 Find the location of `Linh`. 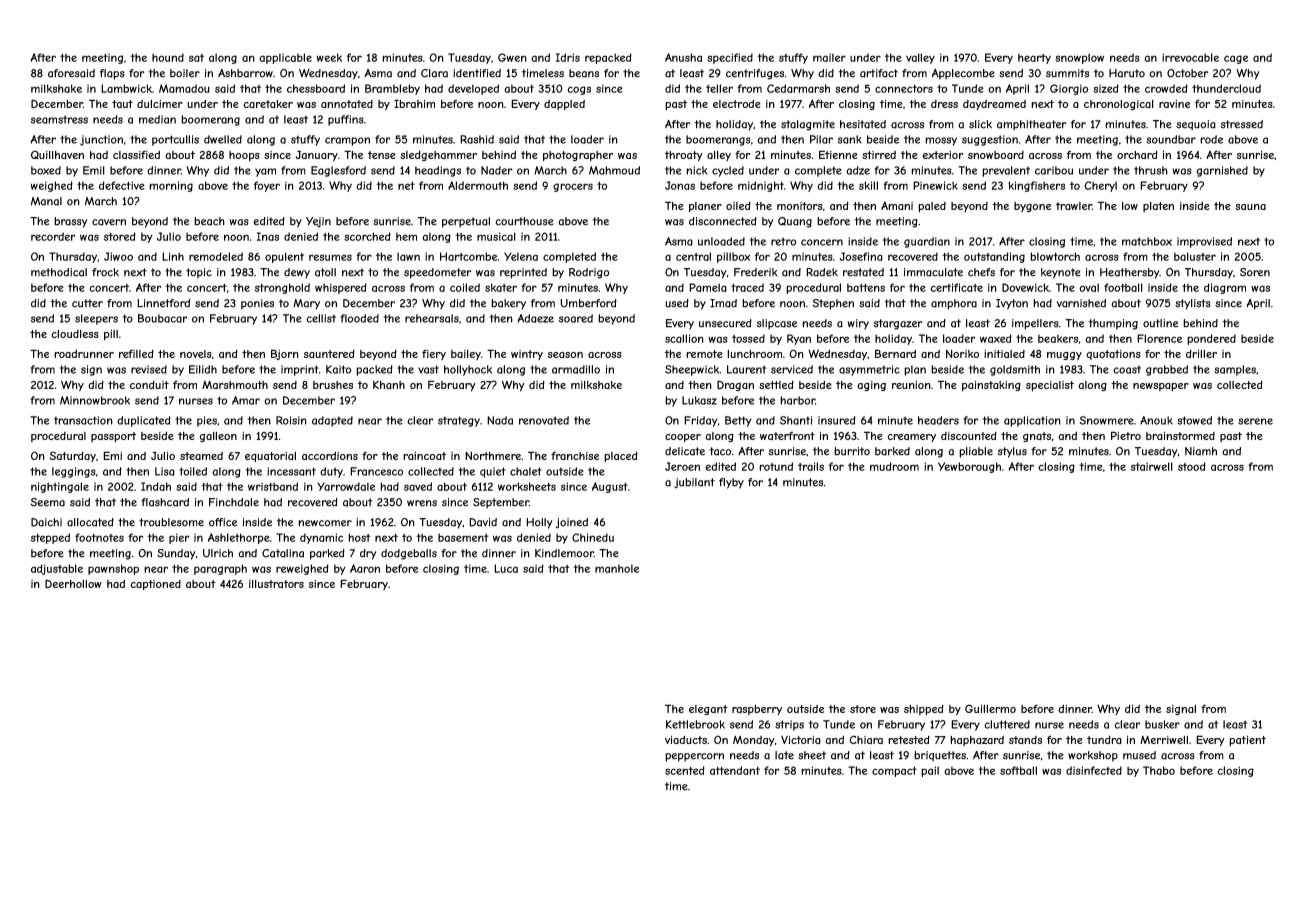

Linh is located at coordinates (173, 256).
